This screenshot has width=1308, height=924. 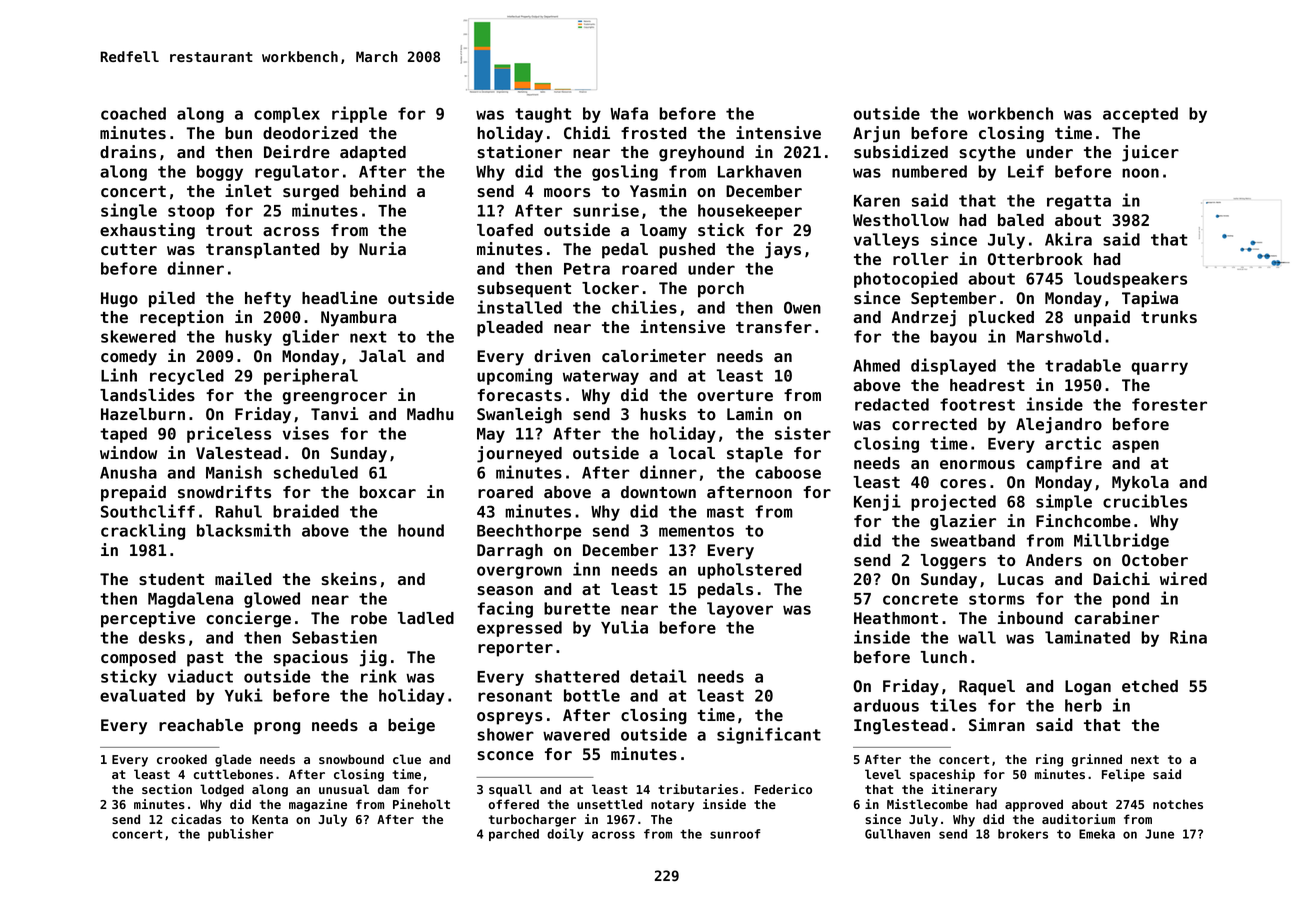 I want to click on Logan, so click(x=1088, y=688).
